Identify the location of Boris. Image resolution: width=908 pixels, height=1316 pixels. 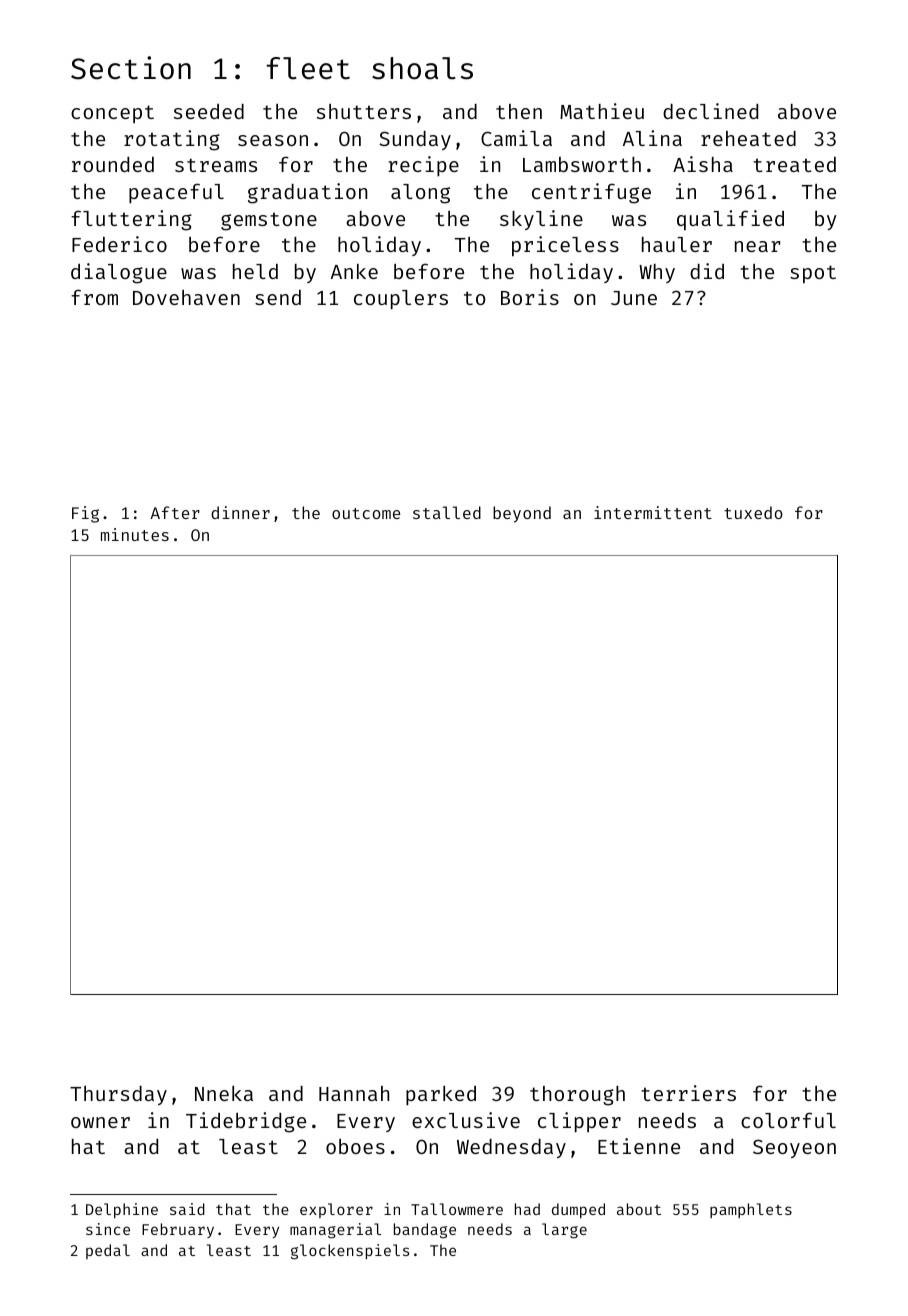
(530, 297).
